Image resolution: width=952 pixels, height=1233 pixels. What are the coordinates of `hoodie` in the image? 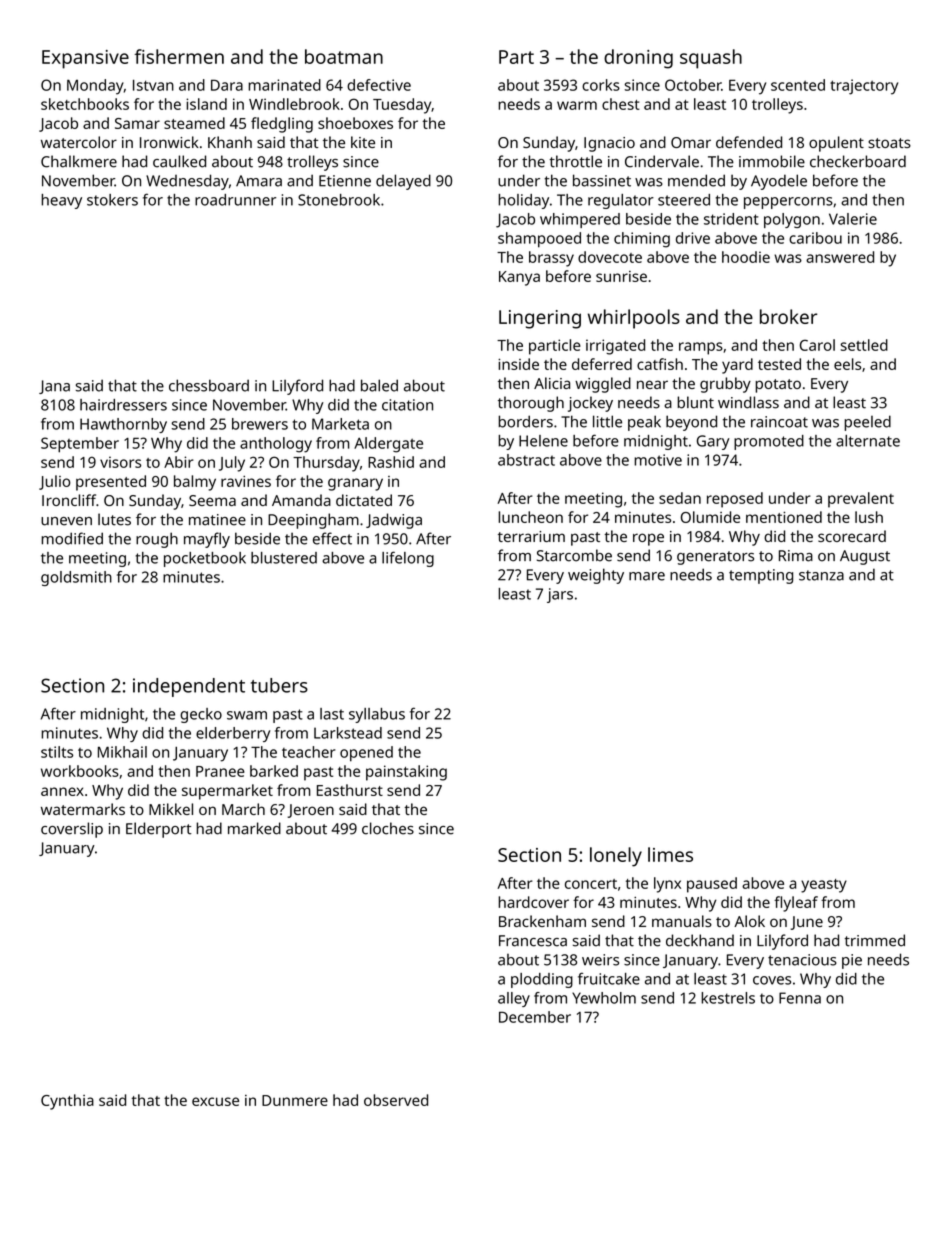 It's located at (746, 257).
